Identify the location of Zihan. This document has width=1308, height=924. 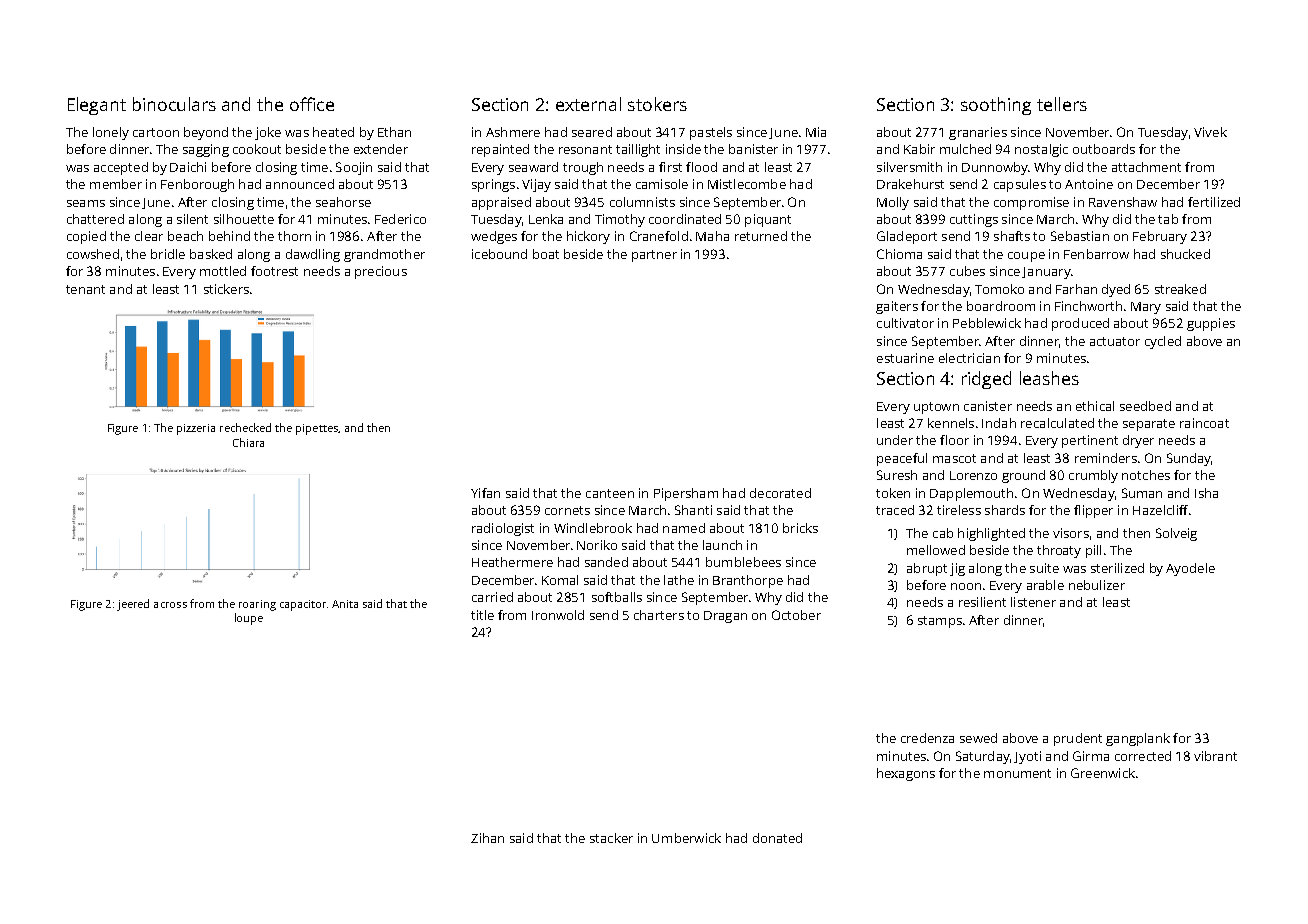
(487, 838).
